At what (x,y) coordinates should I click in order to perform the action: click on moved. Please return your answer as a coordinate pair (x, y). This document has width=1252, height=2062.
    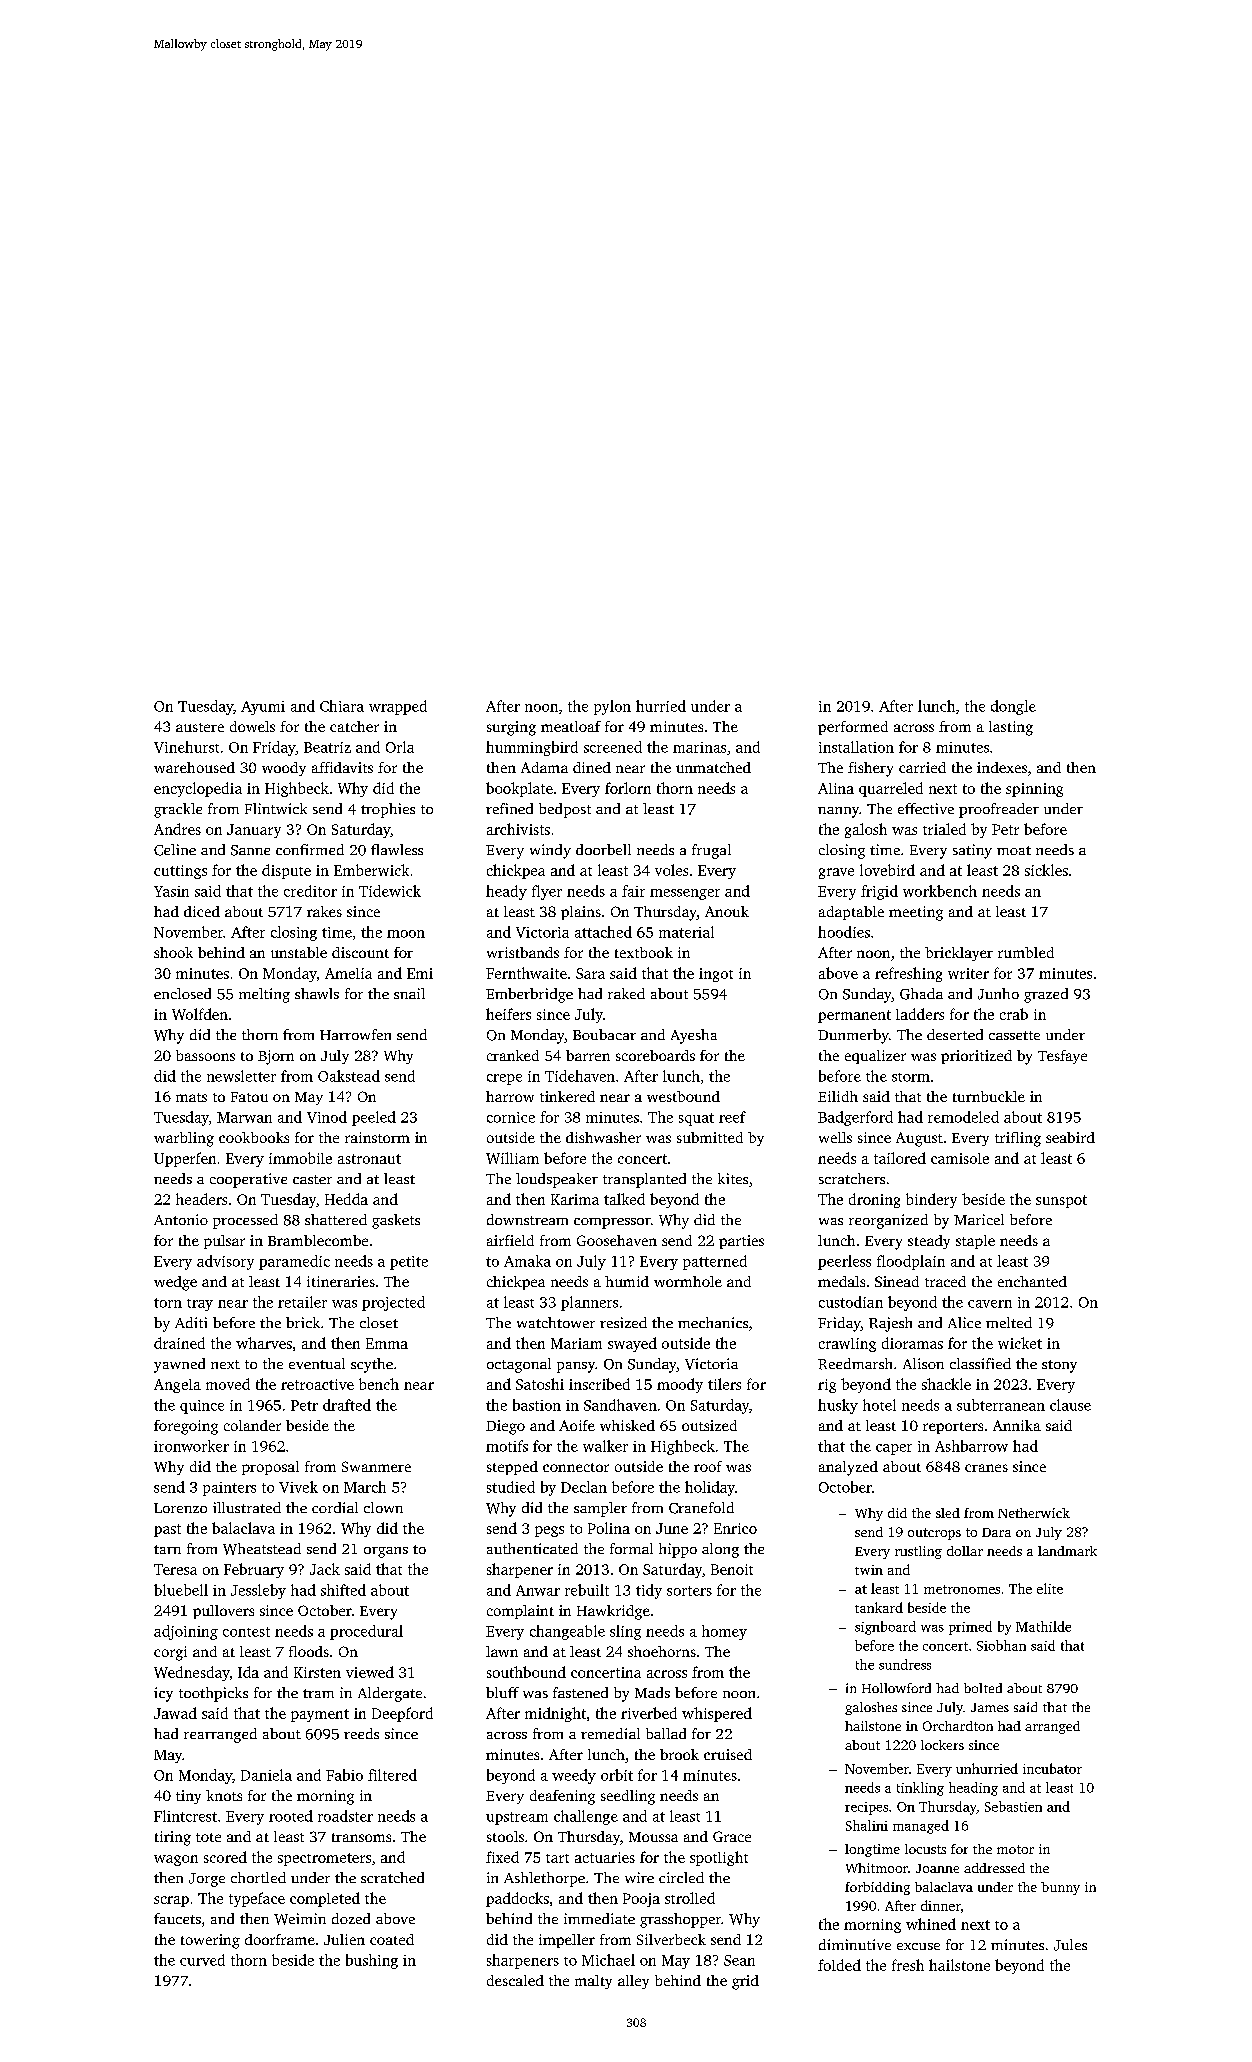
    Looking at the image, I should click on (228, 1384).
